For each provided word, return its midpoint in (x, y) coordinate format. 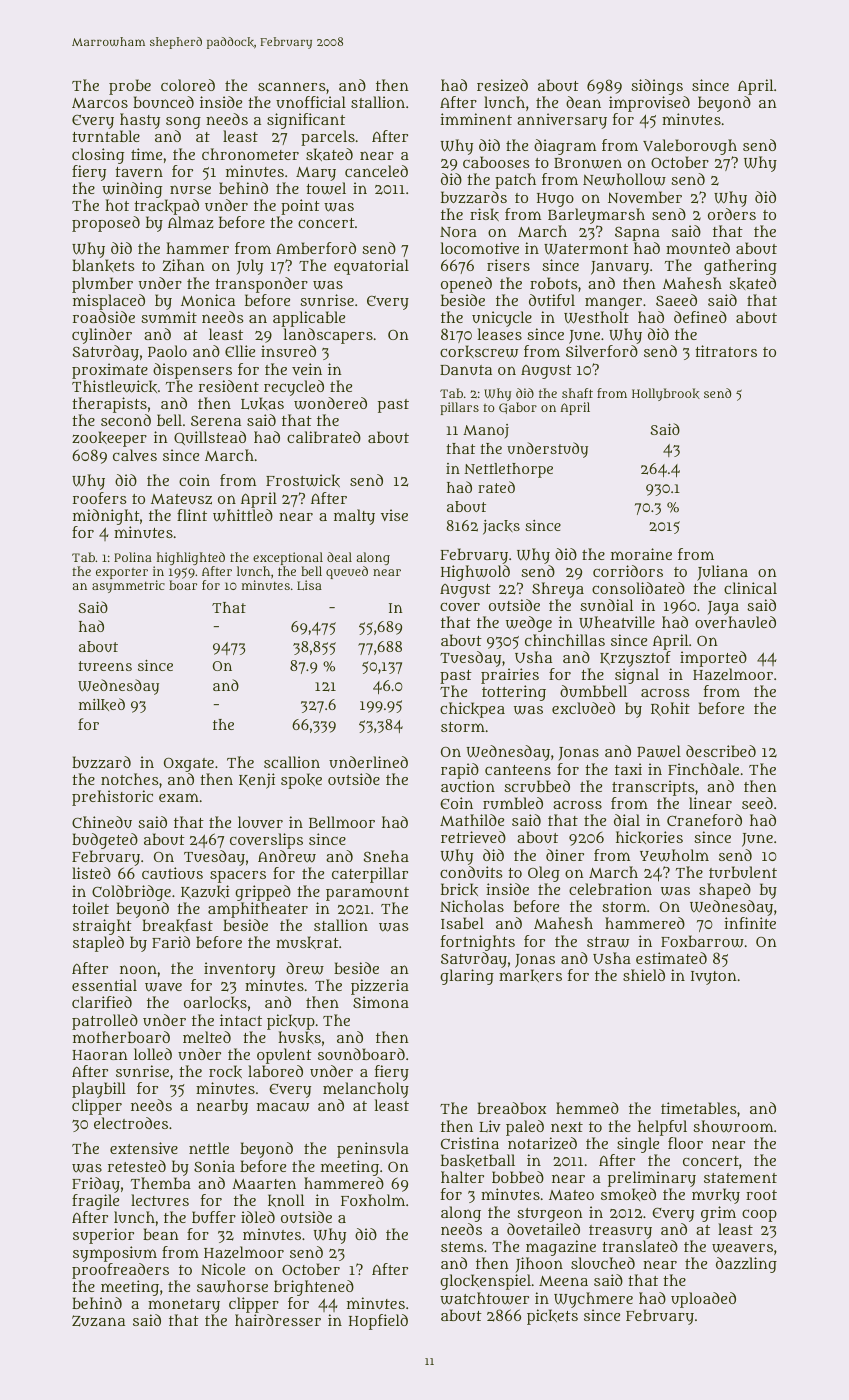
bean (161, 1234)
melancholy (366, 1090)
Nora (458, 232)
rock (225, 1071)
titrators (726, 351)
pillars (459, 408)
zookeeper (109, 439)
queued (347, 572)
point (299, 208)
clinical (750, 588)
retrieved (473, 837)
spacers (238, 877)
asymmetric (128, 586)
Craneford (704, 820)
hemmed (587, 1108)
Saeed (676, 300)
